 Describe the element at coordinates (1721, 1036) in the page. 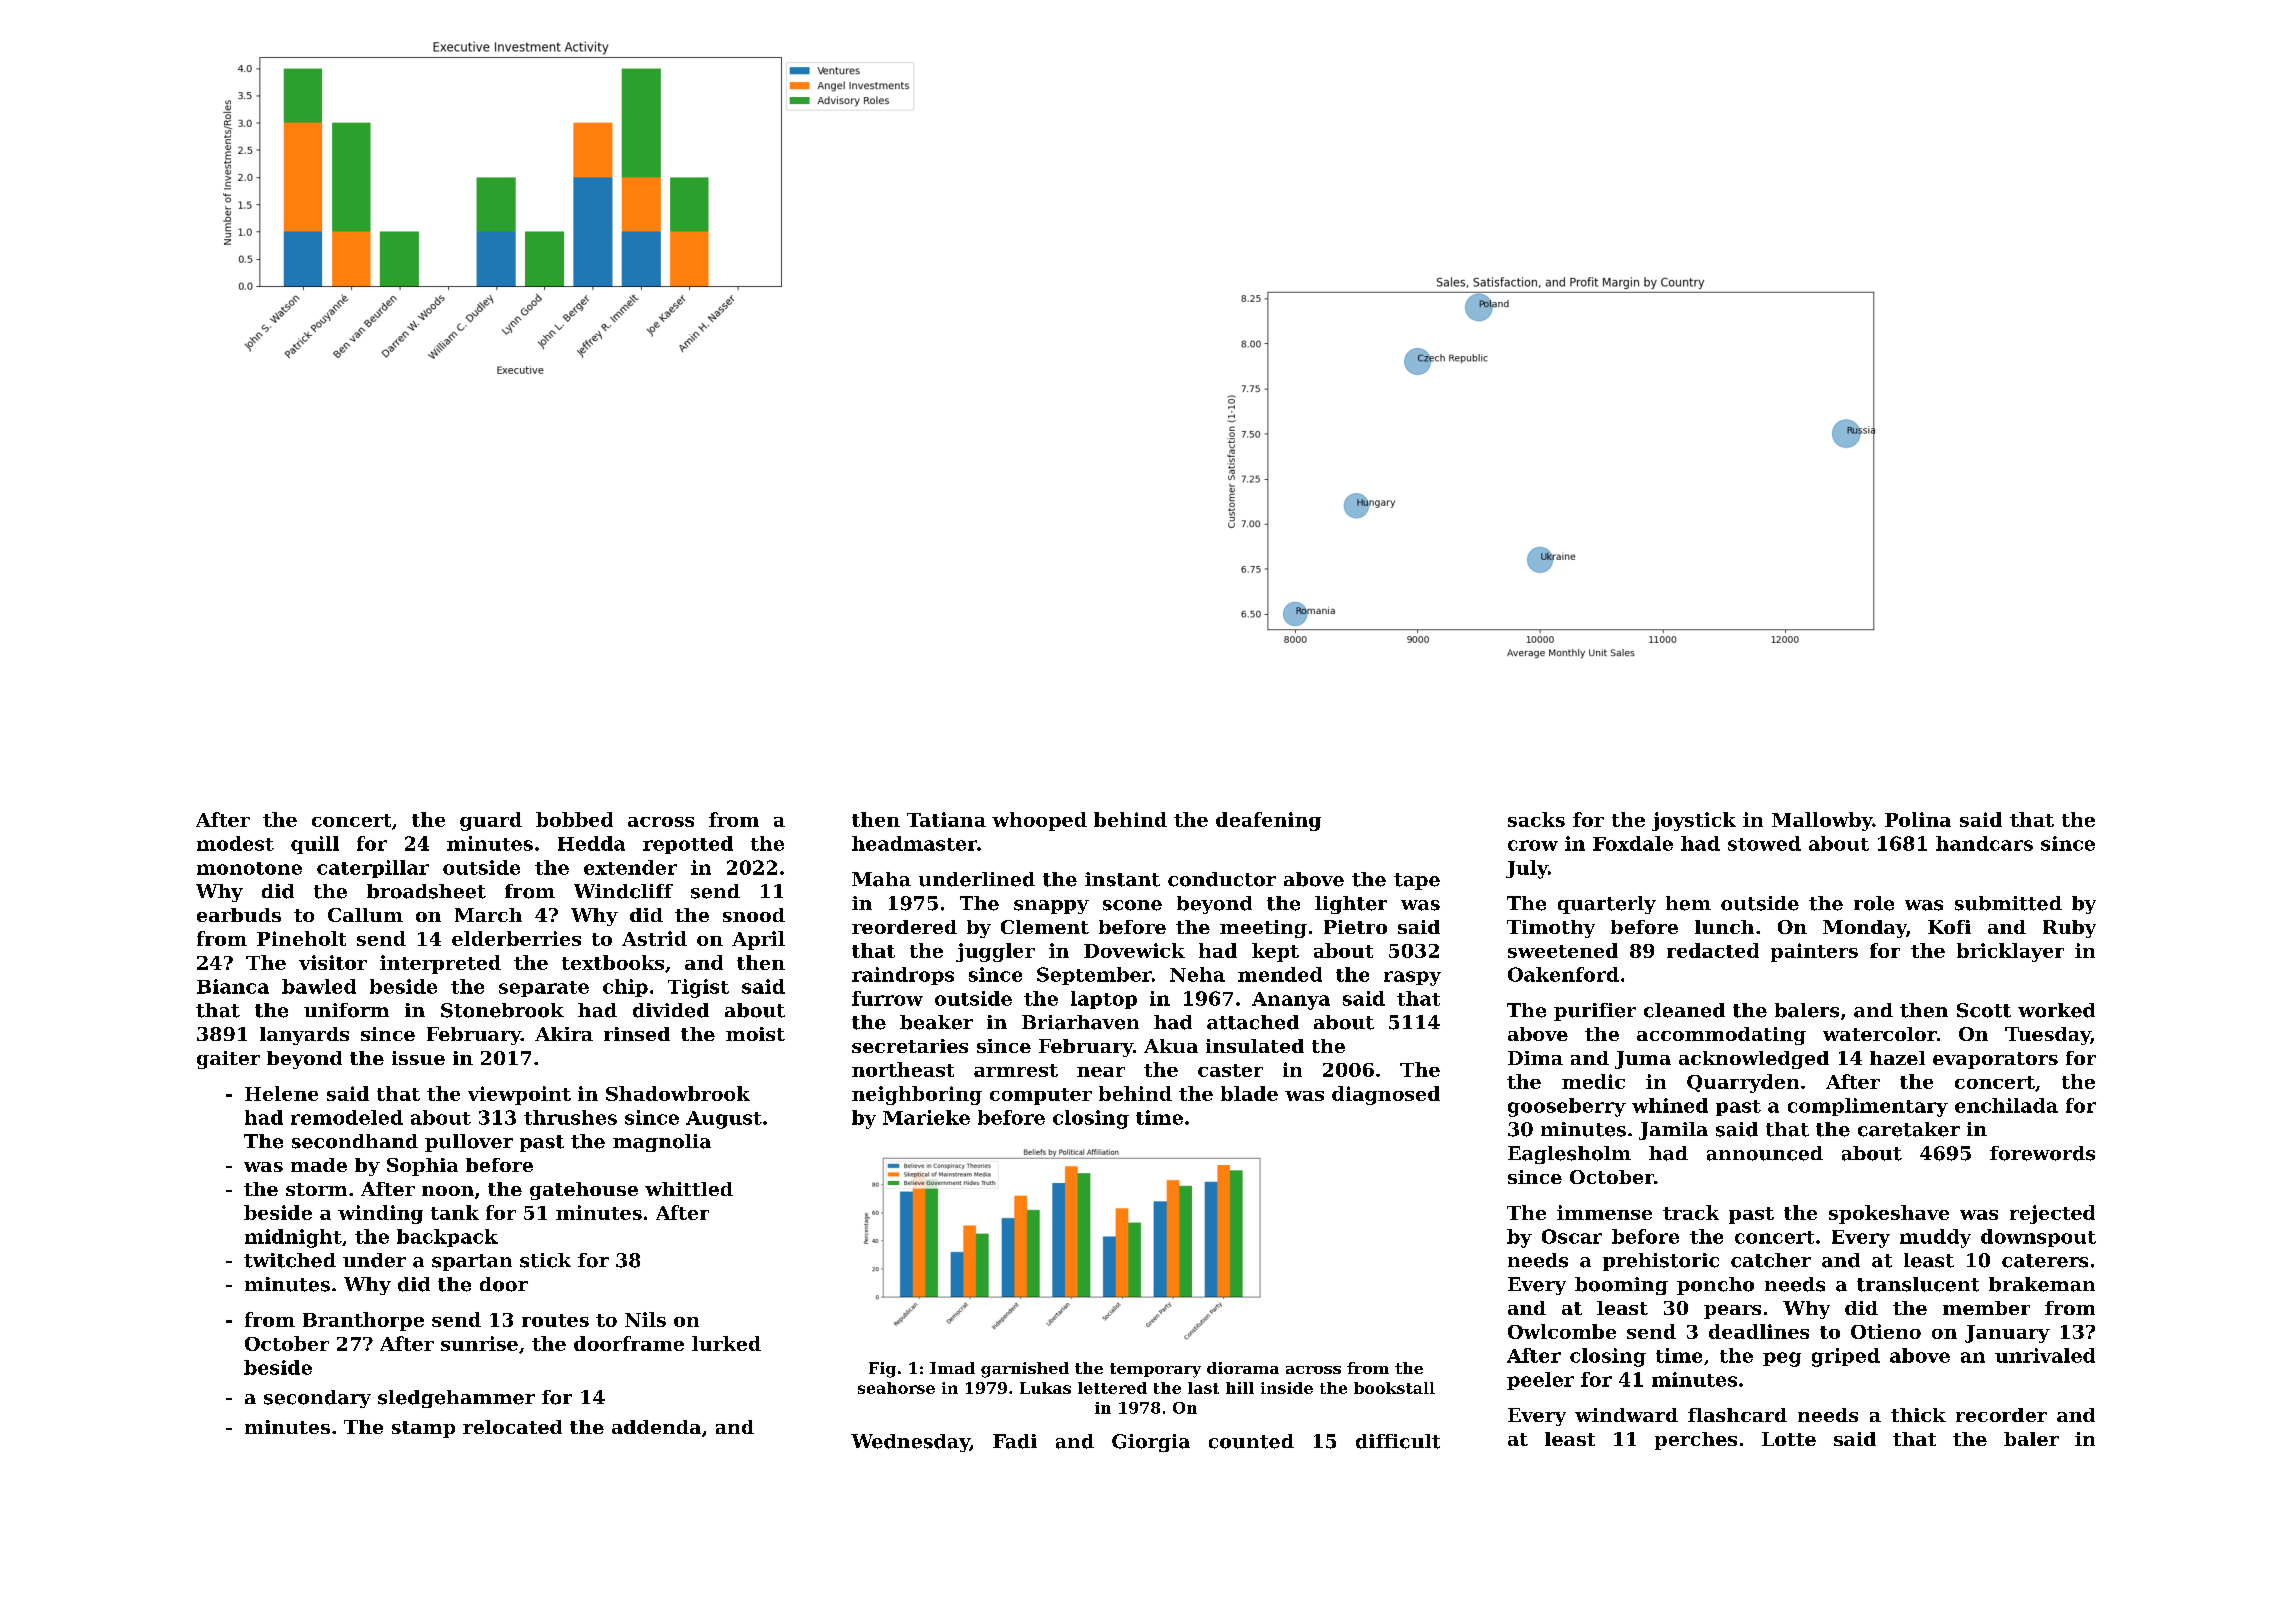

I see `accommodating` at that location.
